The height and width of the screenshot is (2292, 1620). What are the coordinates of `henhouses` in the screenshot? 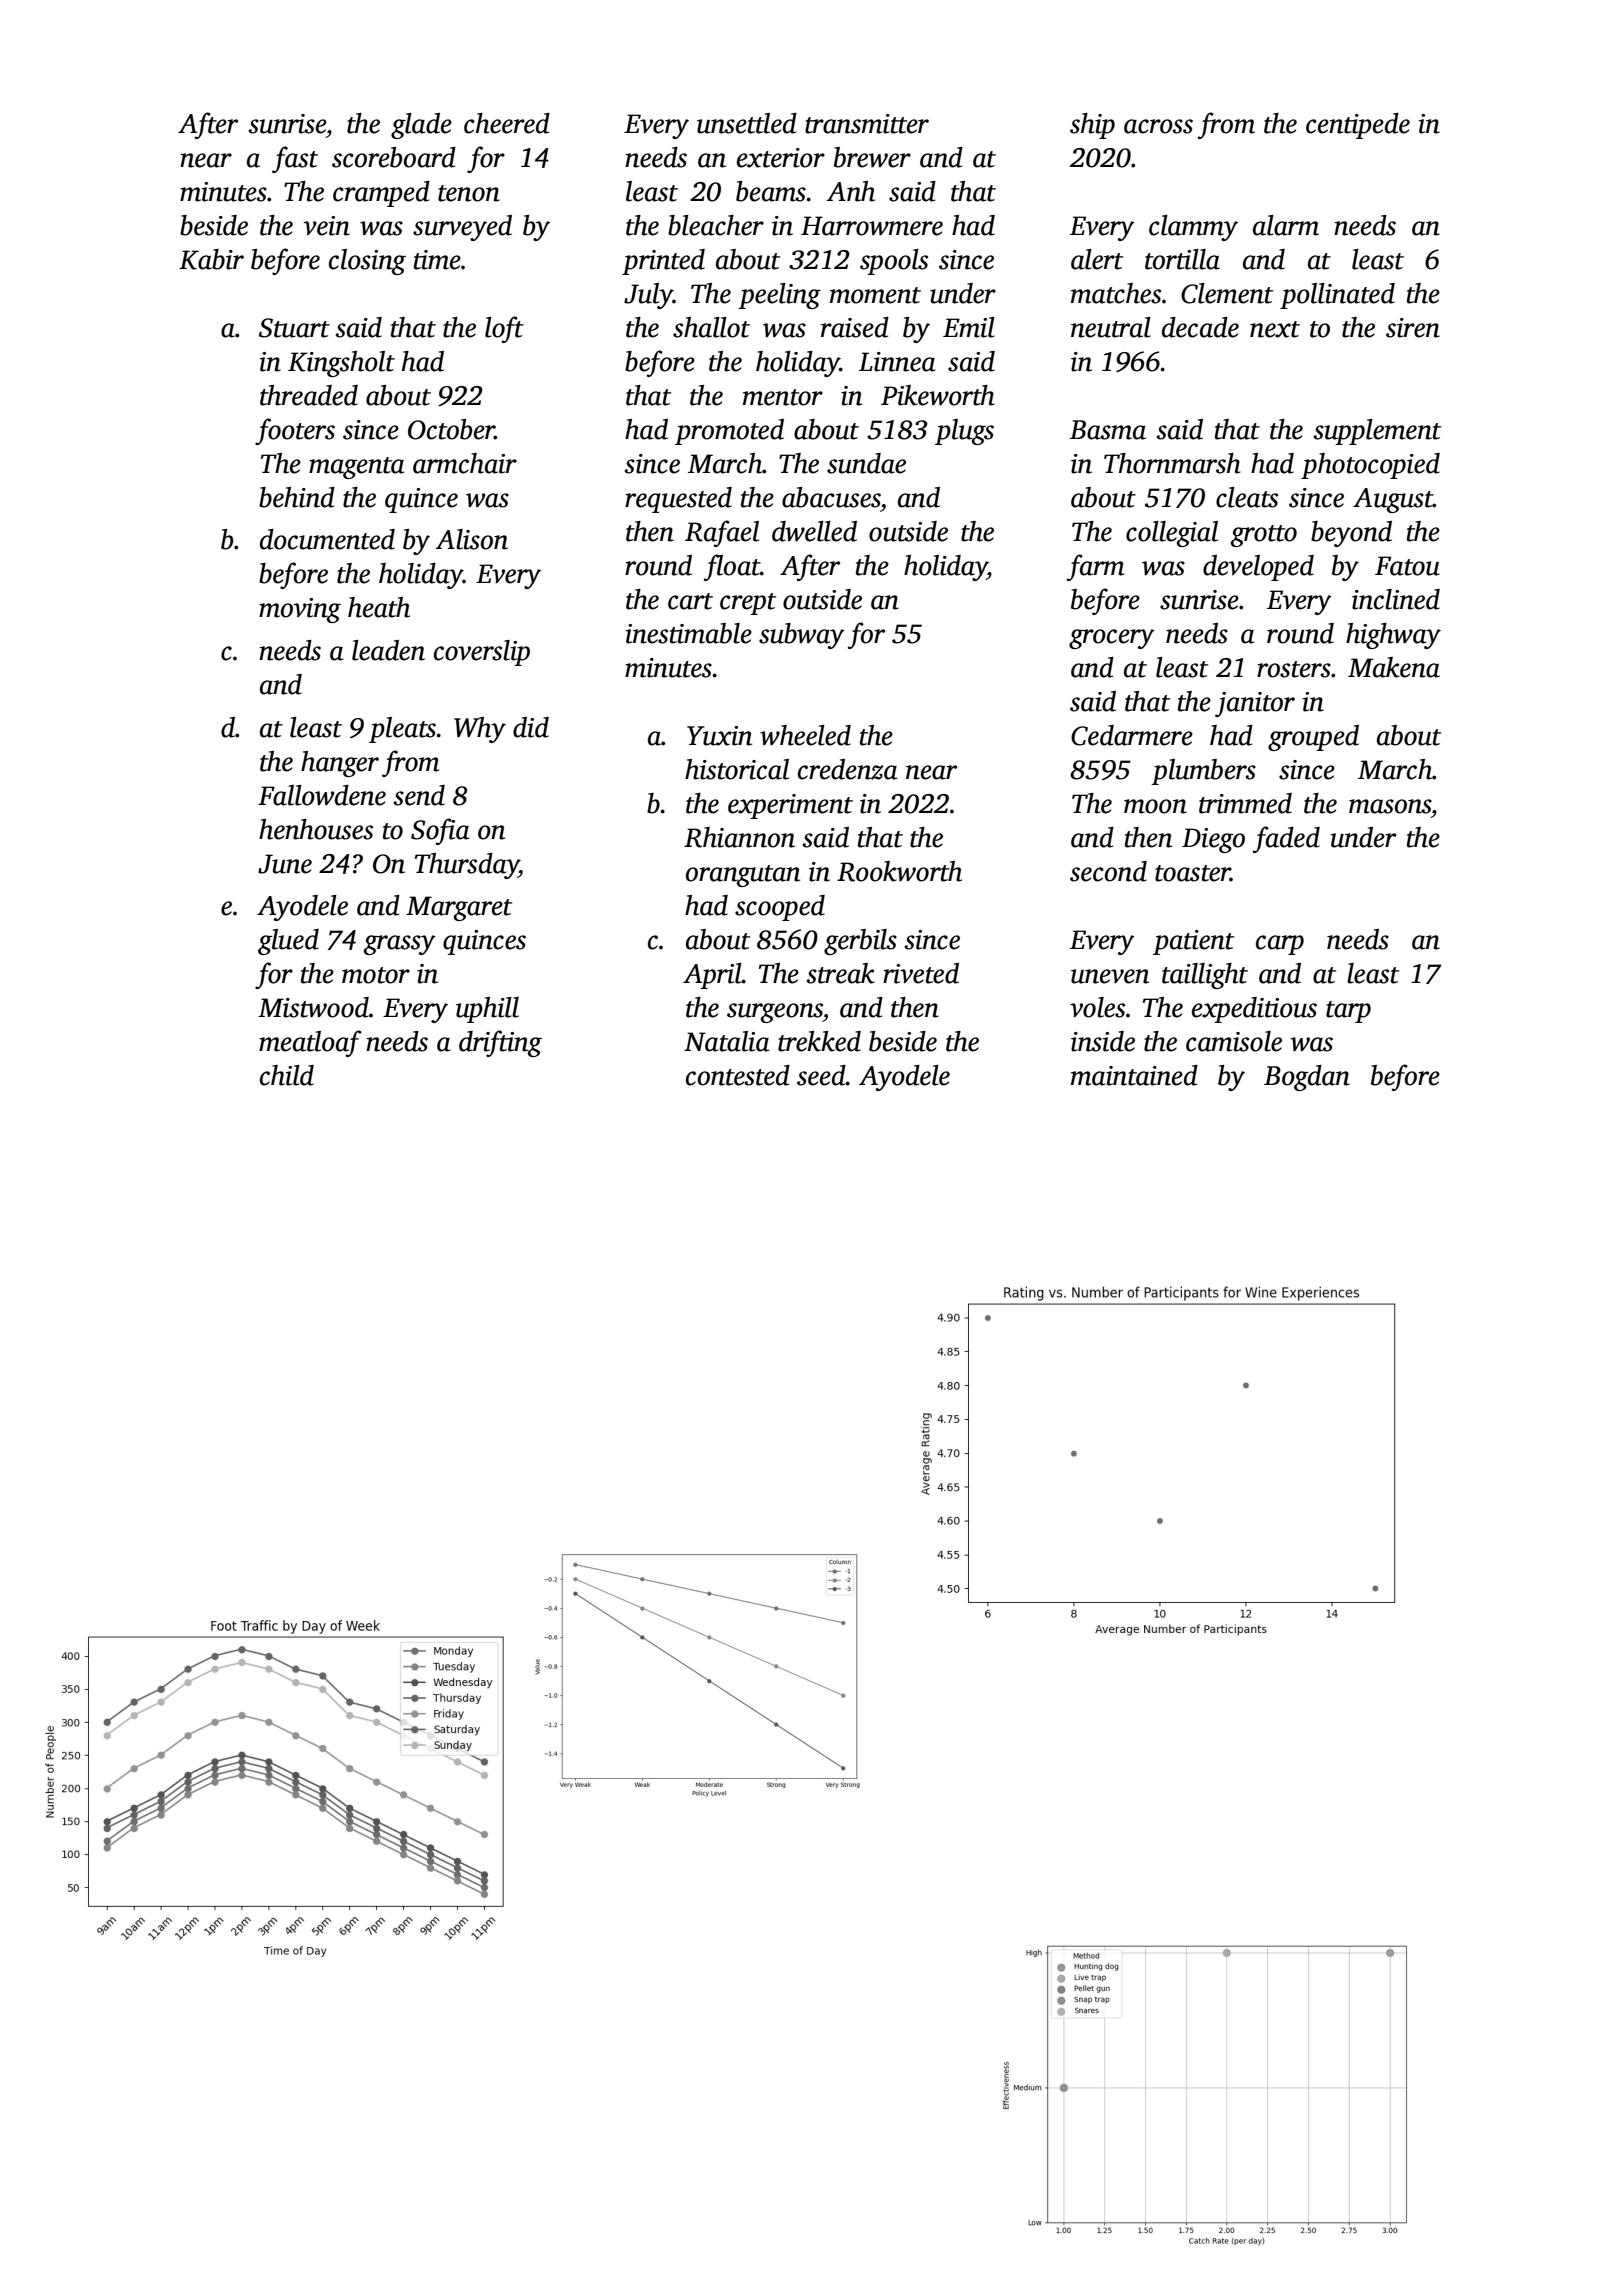 It's located at (316, 829).
